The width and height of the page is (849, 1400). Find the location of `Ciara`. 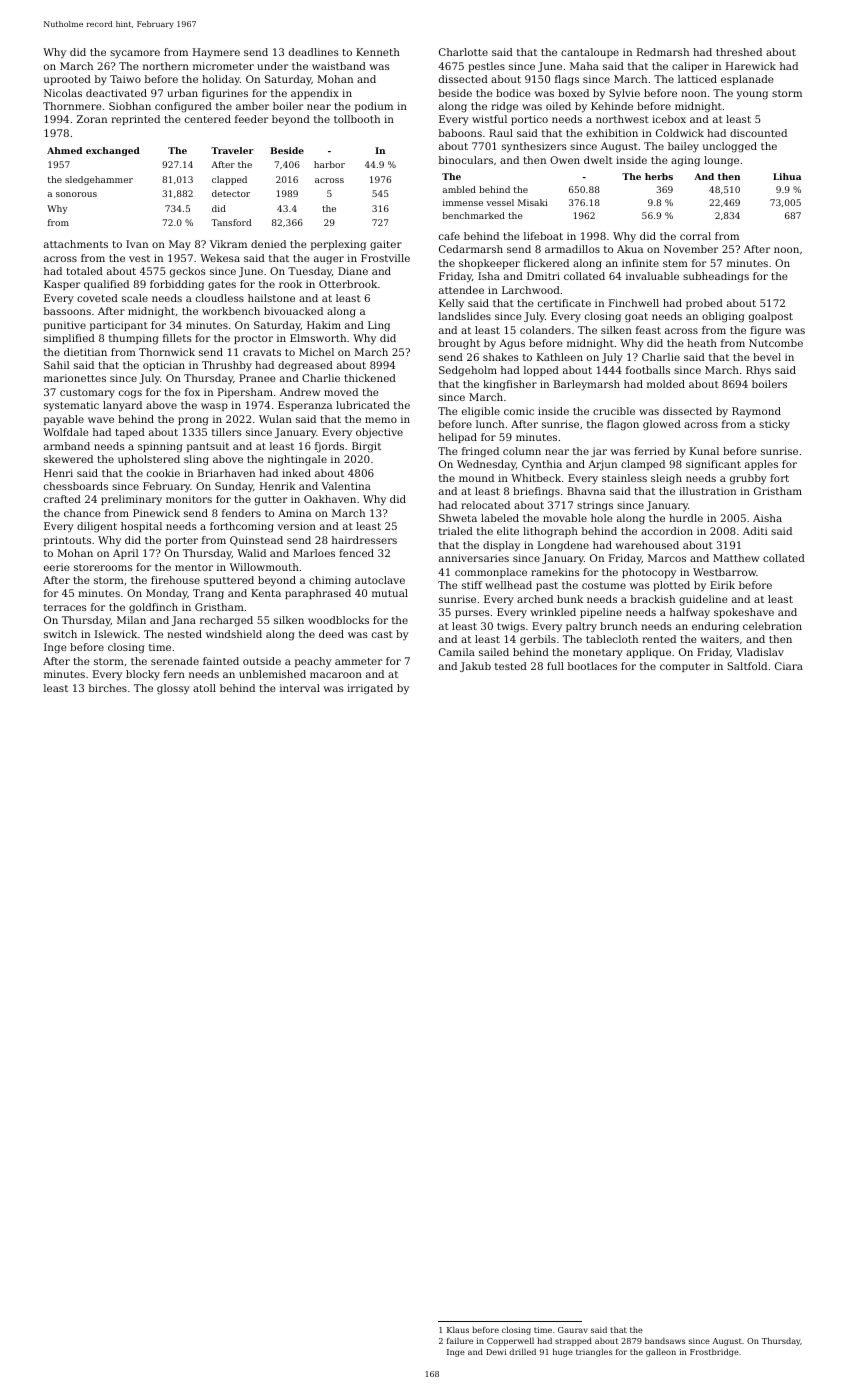

Ciara is located at coordinates (789, 666).
